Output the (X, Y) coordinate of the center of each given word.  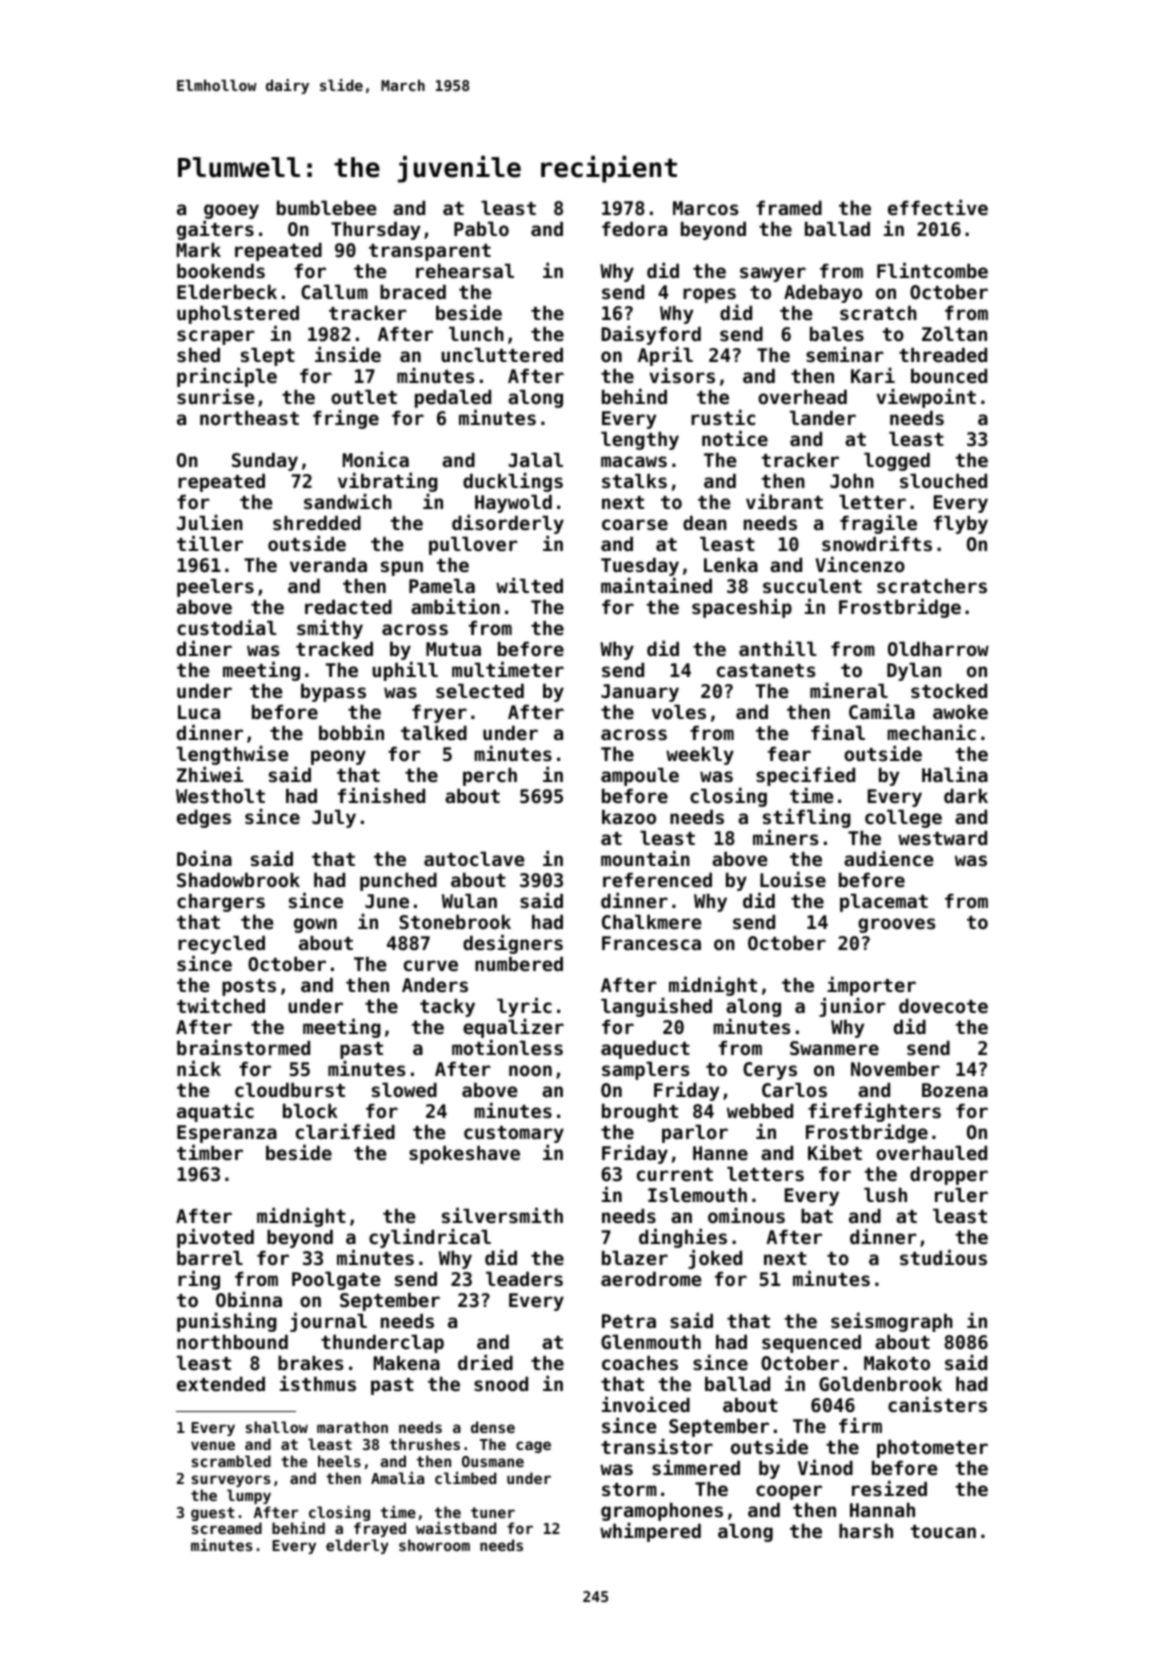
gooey (231, 211)
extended (221, 1383)
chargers (221, 902)
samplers (645, 1070)
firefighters (874, 1112)
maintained (656, 585)
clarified (345, 1131)
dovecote (943, 1005)
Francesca (651, 943)
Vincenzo (860, 564)
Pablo (481, 228)
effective (938, 207)
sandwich (348, 501)
